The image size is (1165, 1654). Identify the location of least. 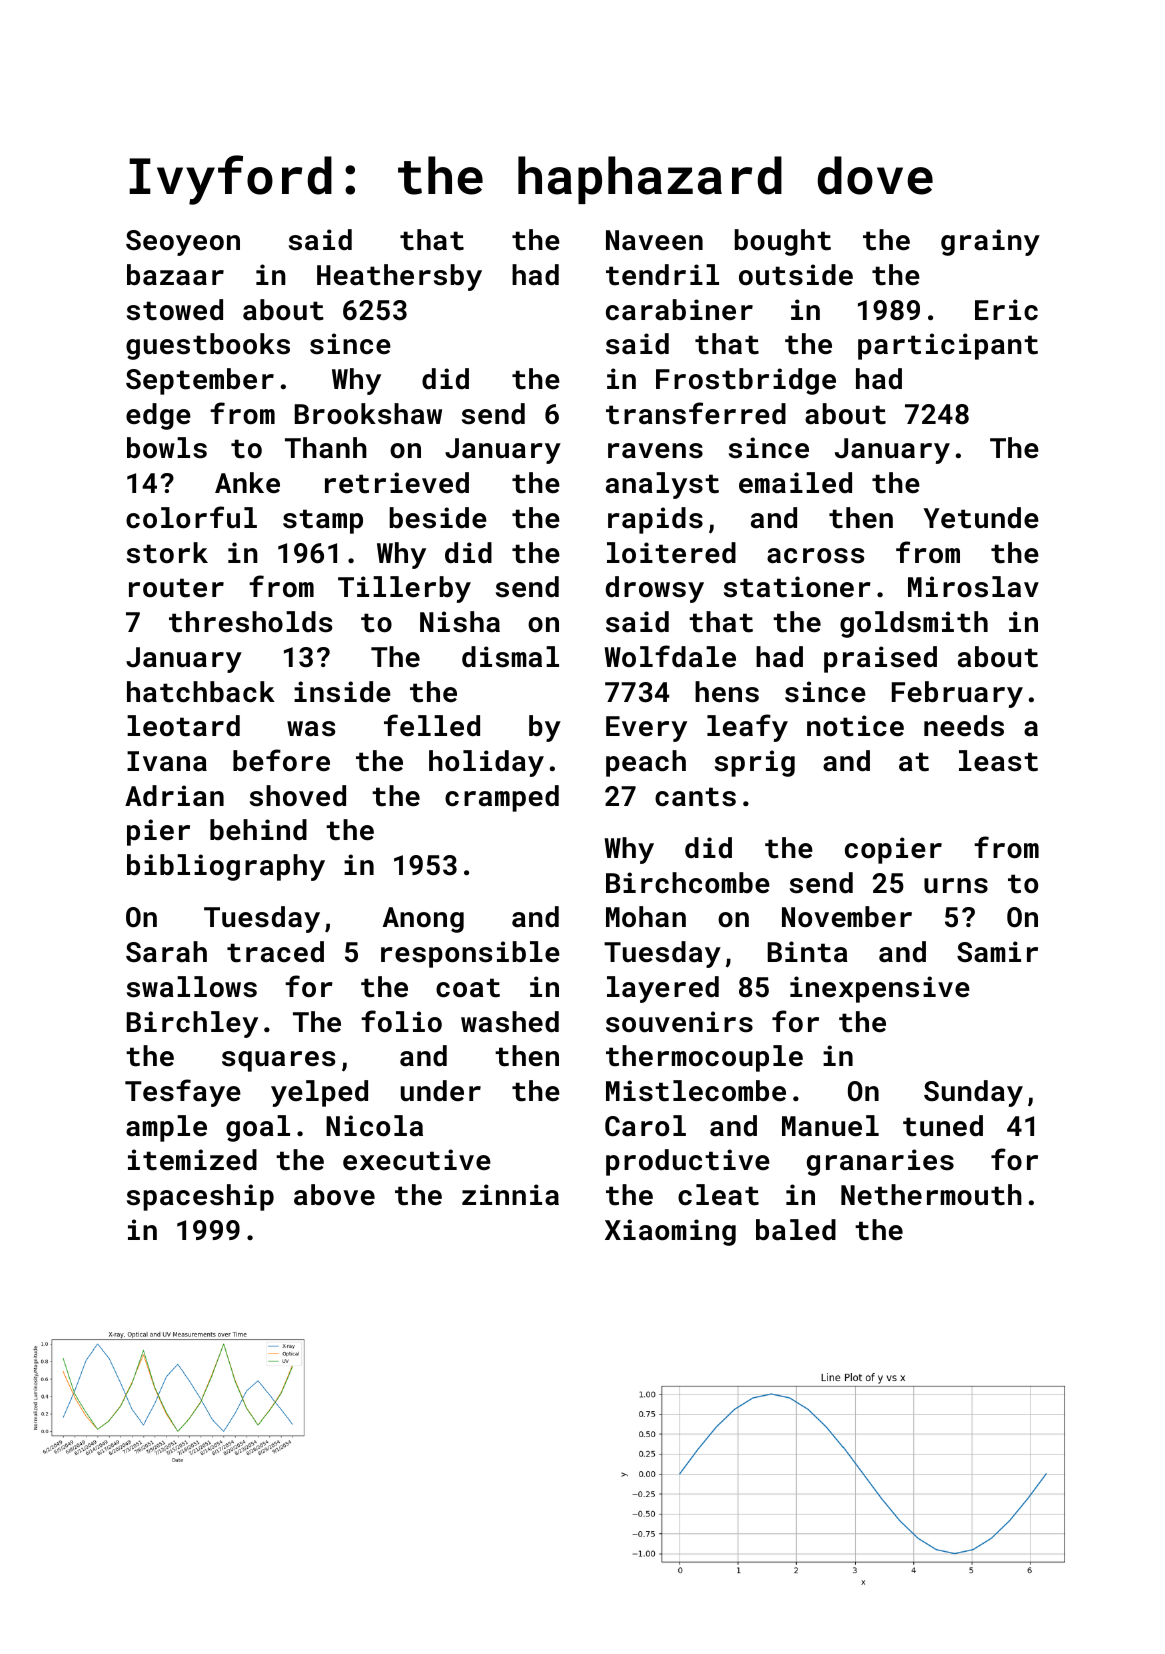
(998, 761).
